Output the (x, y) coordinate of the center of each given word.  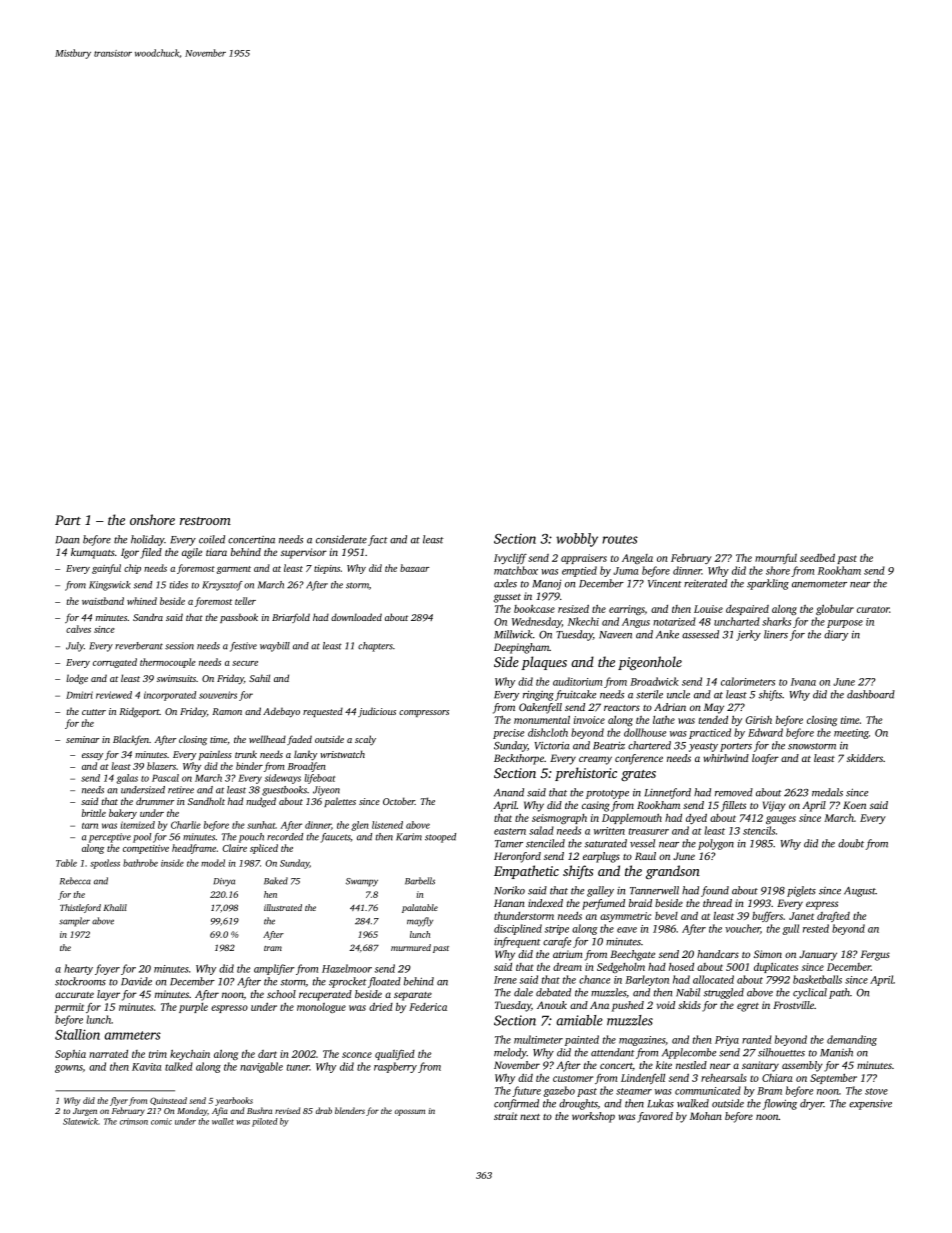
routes (620, 539)
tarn (90, 826)
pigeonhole (650, 663)
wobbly (577, 540)
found (715, 891)
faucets (336, 838)
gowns (69, 1069)
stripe (557, 930)
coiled (212, 539)
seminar (82, 739)
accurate (74, 995)
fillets (733, 806)
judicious (377, 712)
